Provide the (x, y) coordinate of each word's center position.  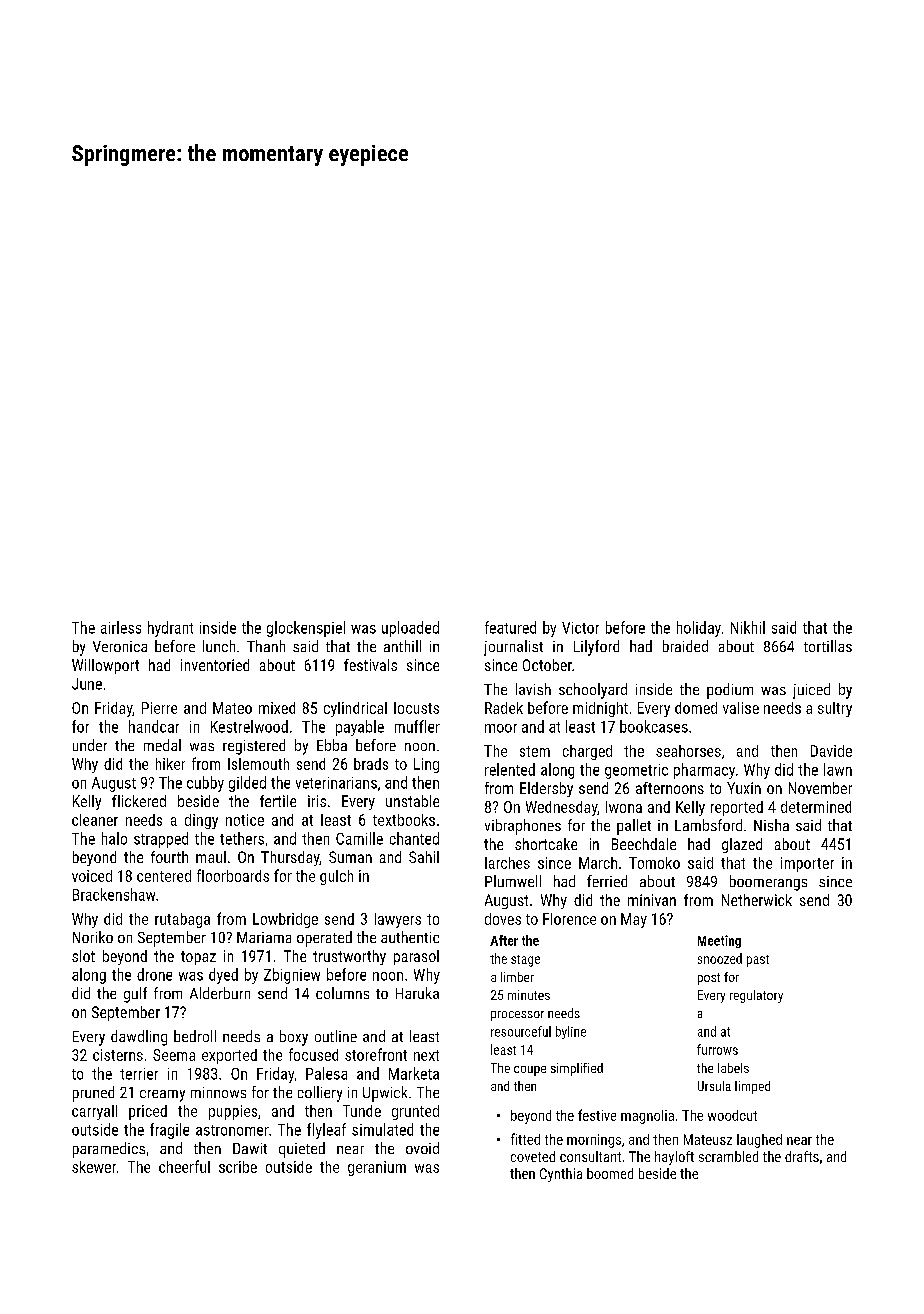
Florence (569, 919)
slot (83, 956)
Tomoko (654, 863)
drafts (802, 1156)
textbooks (404, 820)
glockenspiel (306, 629)
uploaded (410, 629)
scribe (238, 1167)
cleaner (95, 820)
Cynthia (561, 1175)
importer (807, 864)
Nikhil (748, 627)
